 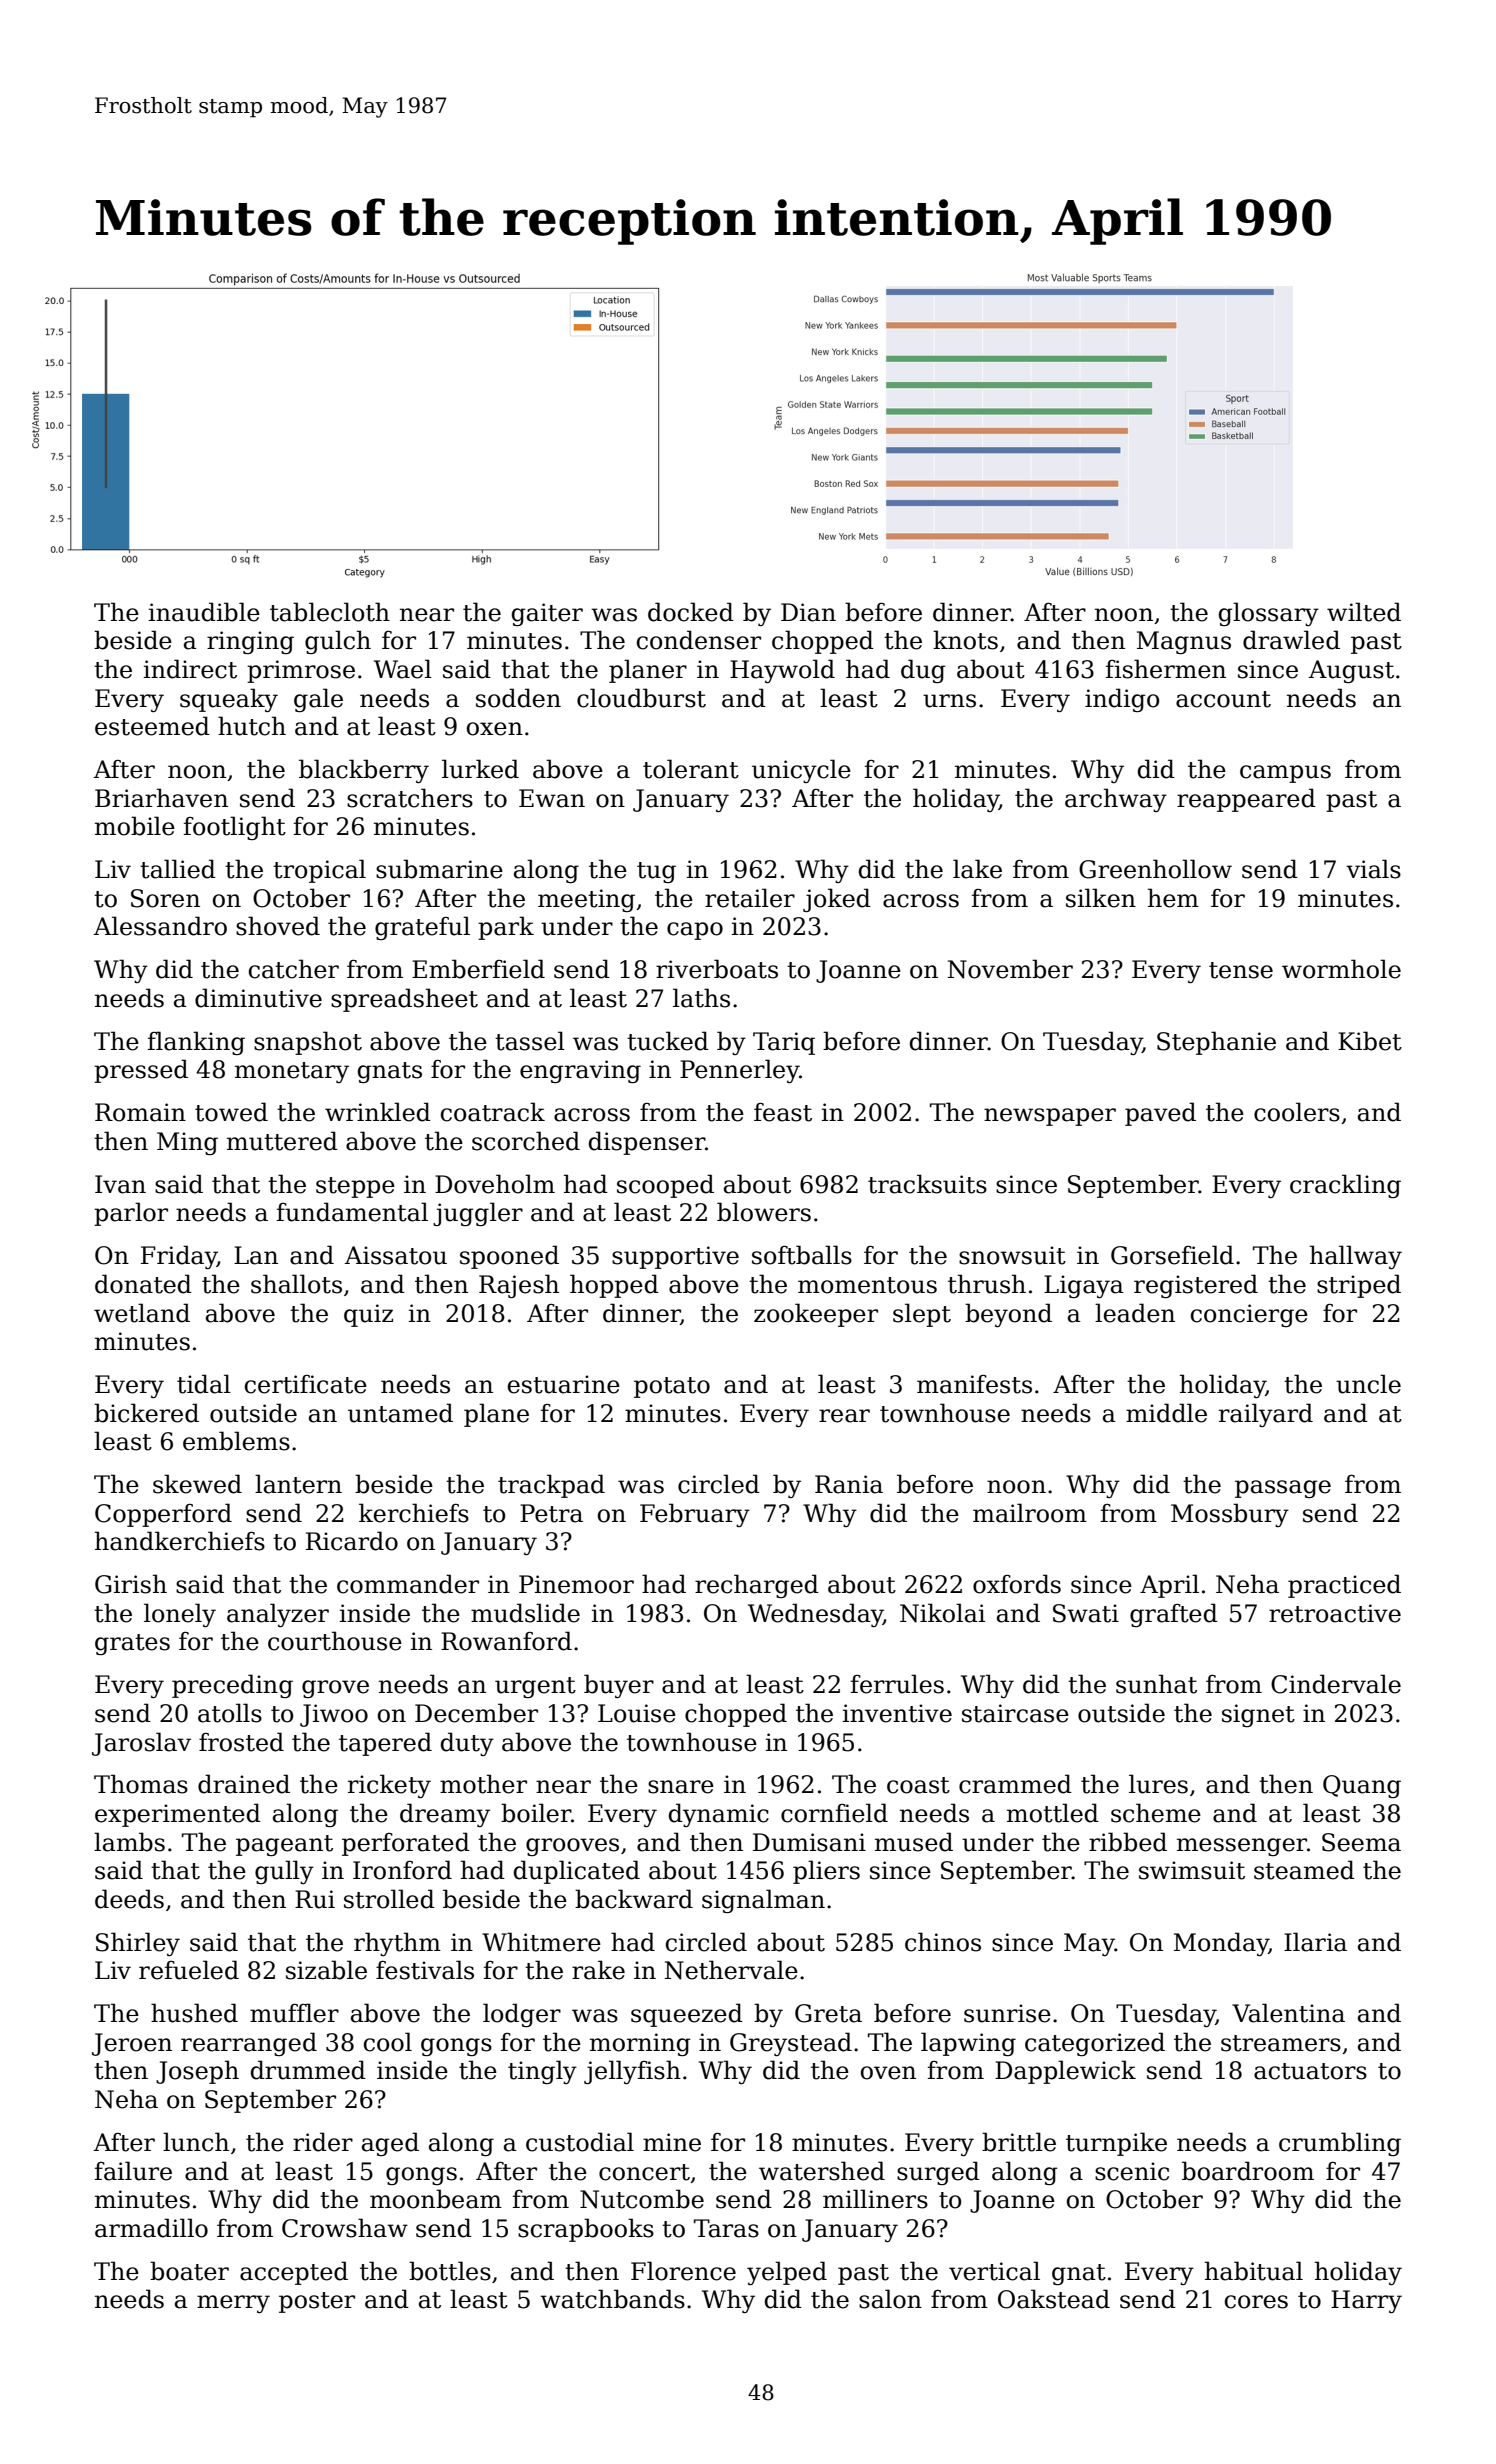 What do you see at coordinates (586, 900) in the screenshot?
I see `meeting` at bounding box center [586, 900].
